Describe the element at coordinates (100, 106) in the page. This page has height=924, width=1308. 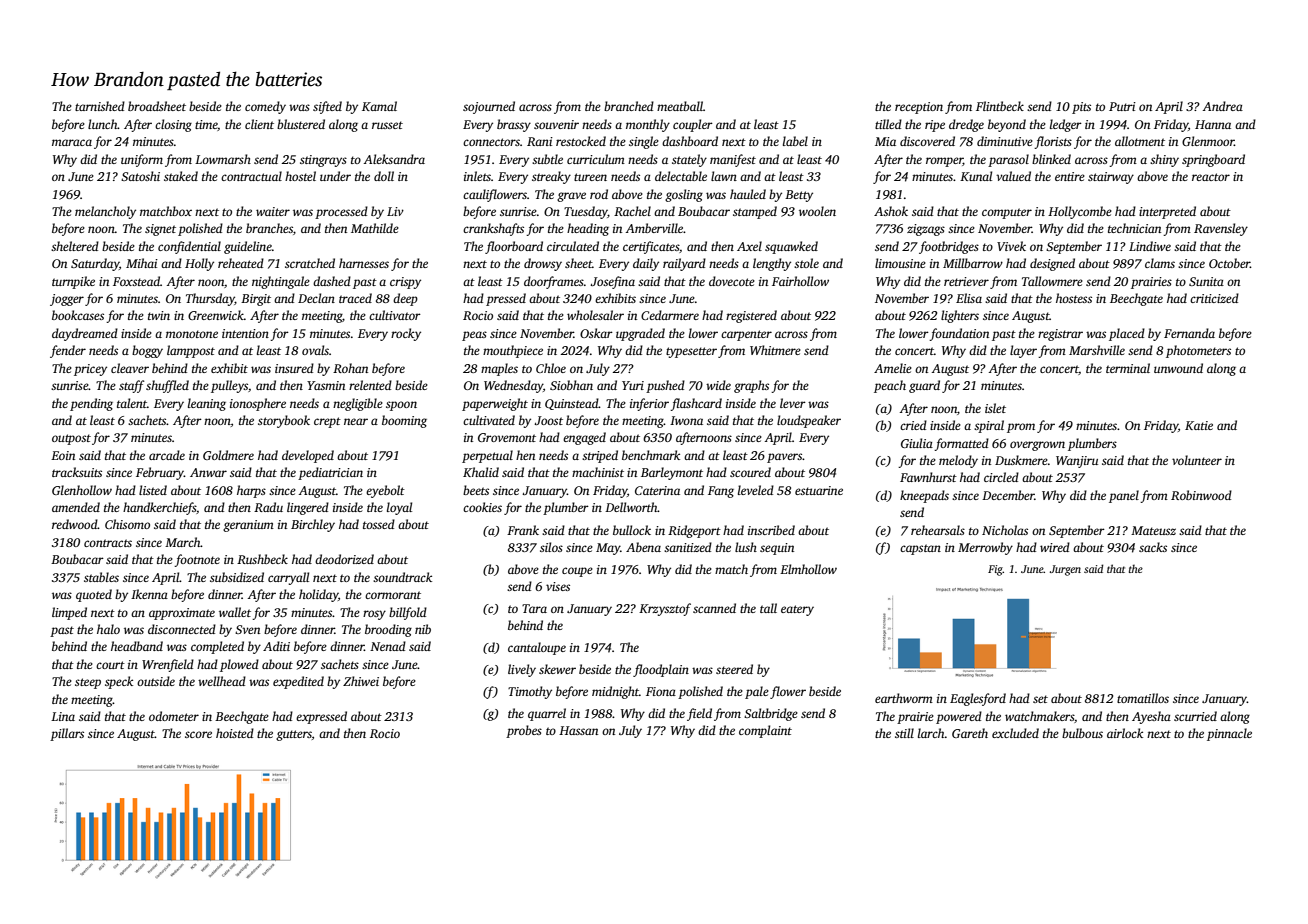
I see `tarnished` at that location.
